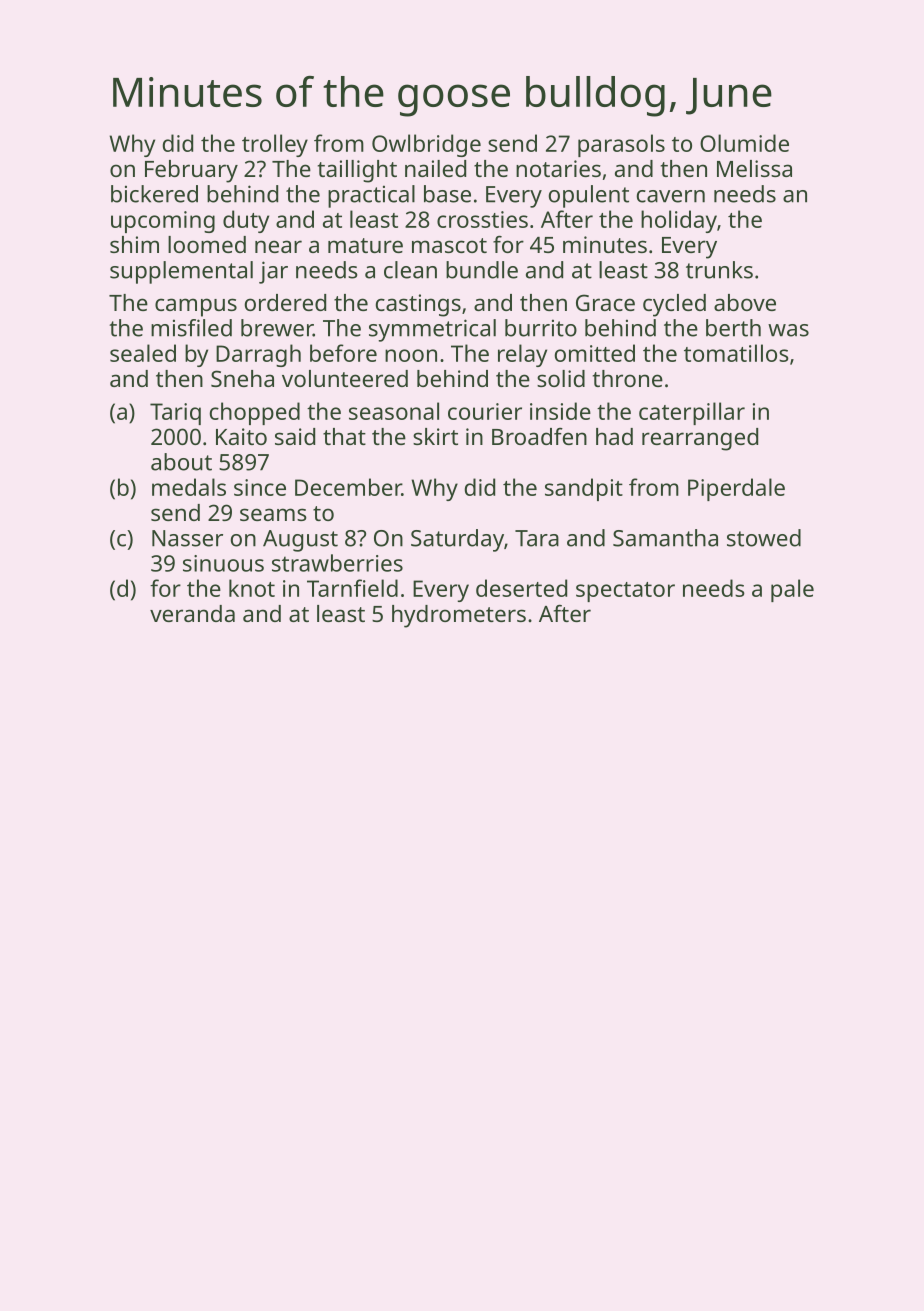 This screenshot has width=924, height=1311. What do you see at coordinates (278, 246) in the screenshot?
I see `near` at bounding box center [278, 246].
